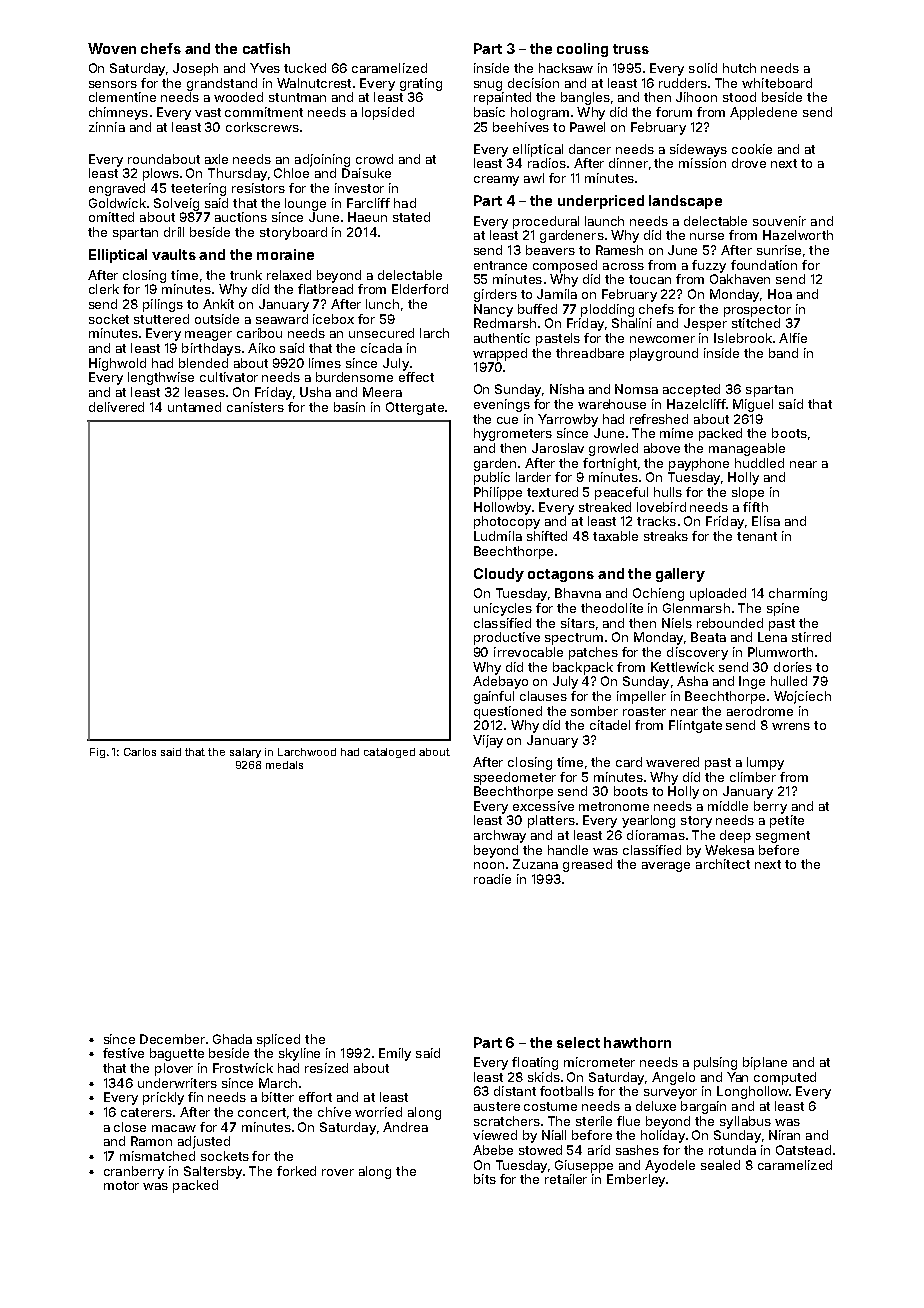  What do you see at coordinates (278, 1040) in the screenshot?
I see `spliced` at bounding box center [278, 1040].
